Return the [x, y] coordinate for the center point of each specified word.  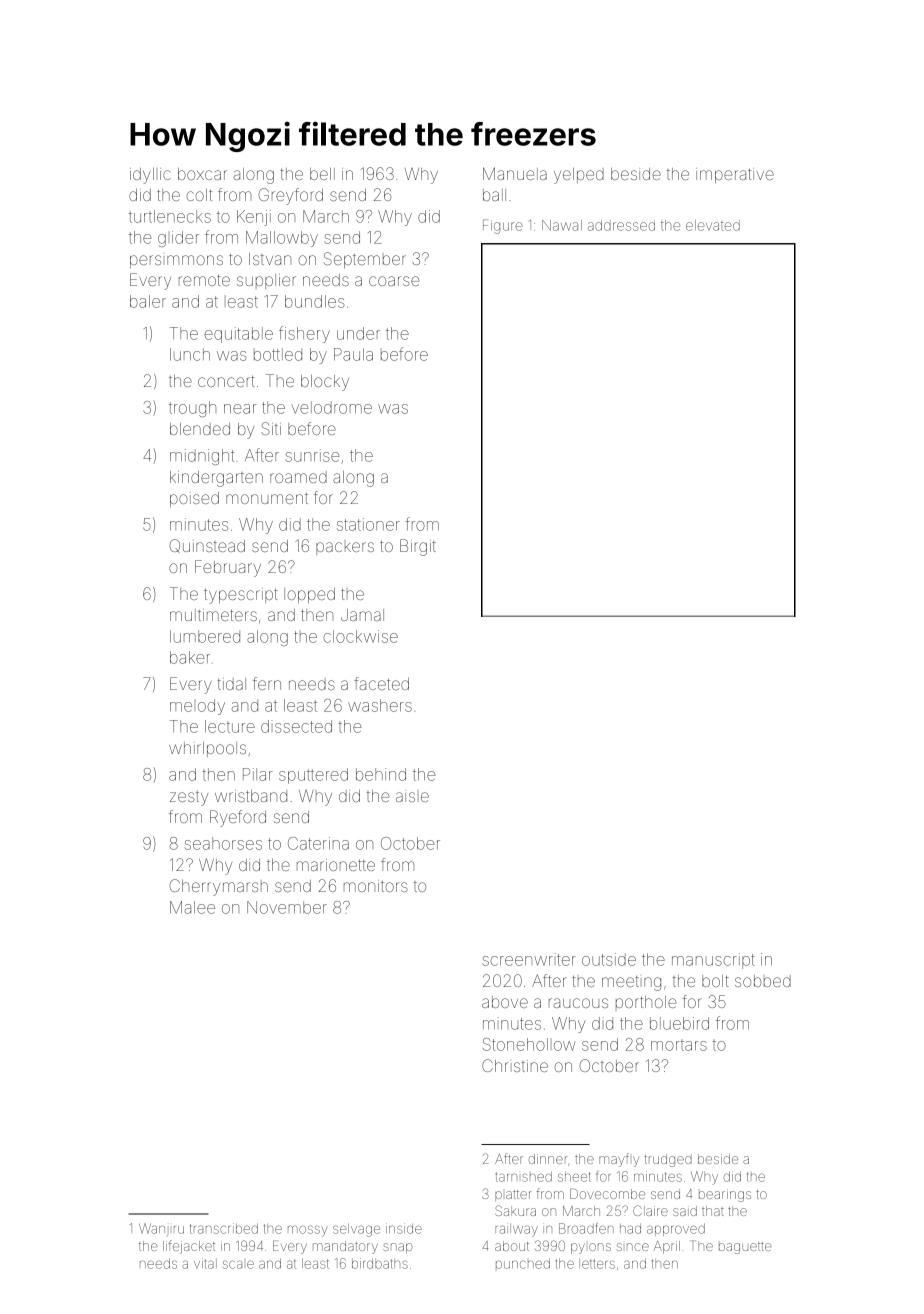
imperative [735, 175]
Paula [353, 354]
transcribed [224, 1228]
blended [200, 429]
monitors [376, 886]
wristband [251, 796]
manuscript [713, 961]
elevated [713, 225]
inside [404, 1228]
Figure [503, 226]
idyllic [150, 176]
